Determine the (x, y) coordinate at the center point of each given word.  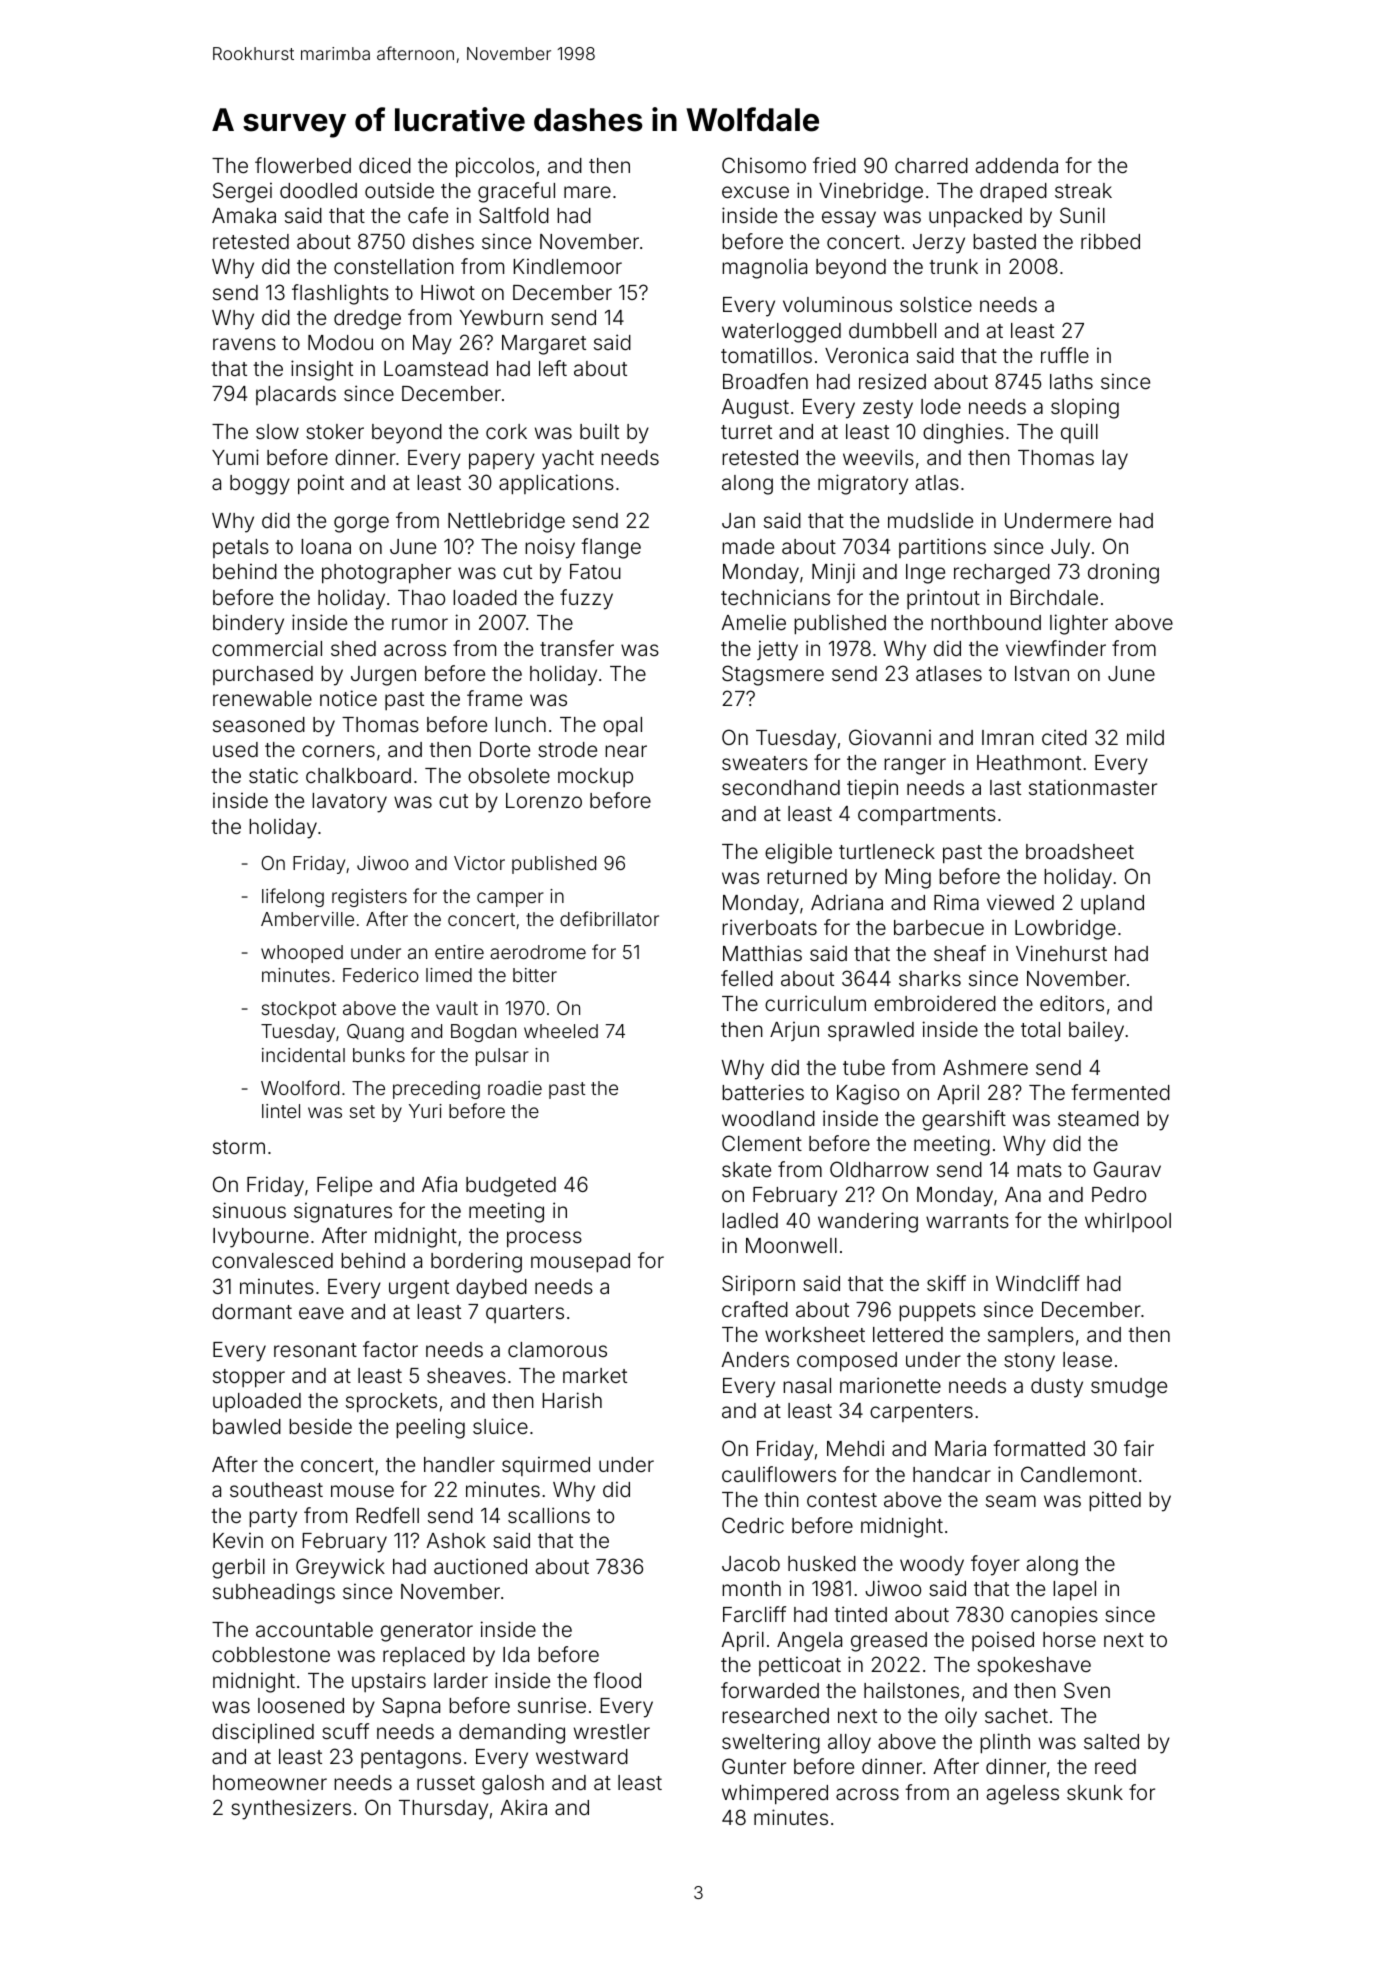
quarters (525, 1314)
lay (1115, 460)
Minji (833, 573)
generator (427, 1632)
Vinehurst (1061, 953)
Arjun (794, 1031)
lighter (1079, 624)
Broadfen (765, 381)
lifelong (293, 897)
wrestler (612, 1731)
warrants (967, 1221)
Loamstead (436, 368)
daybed (491, 1289)
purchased (263, 675)
